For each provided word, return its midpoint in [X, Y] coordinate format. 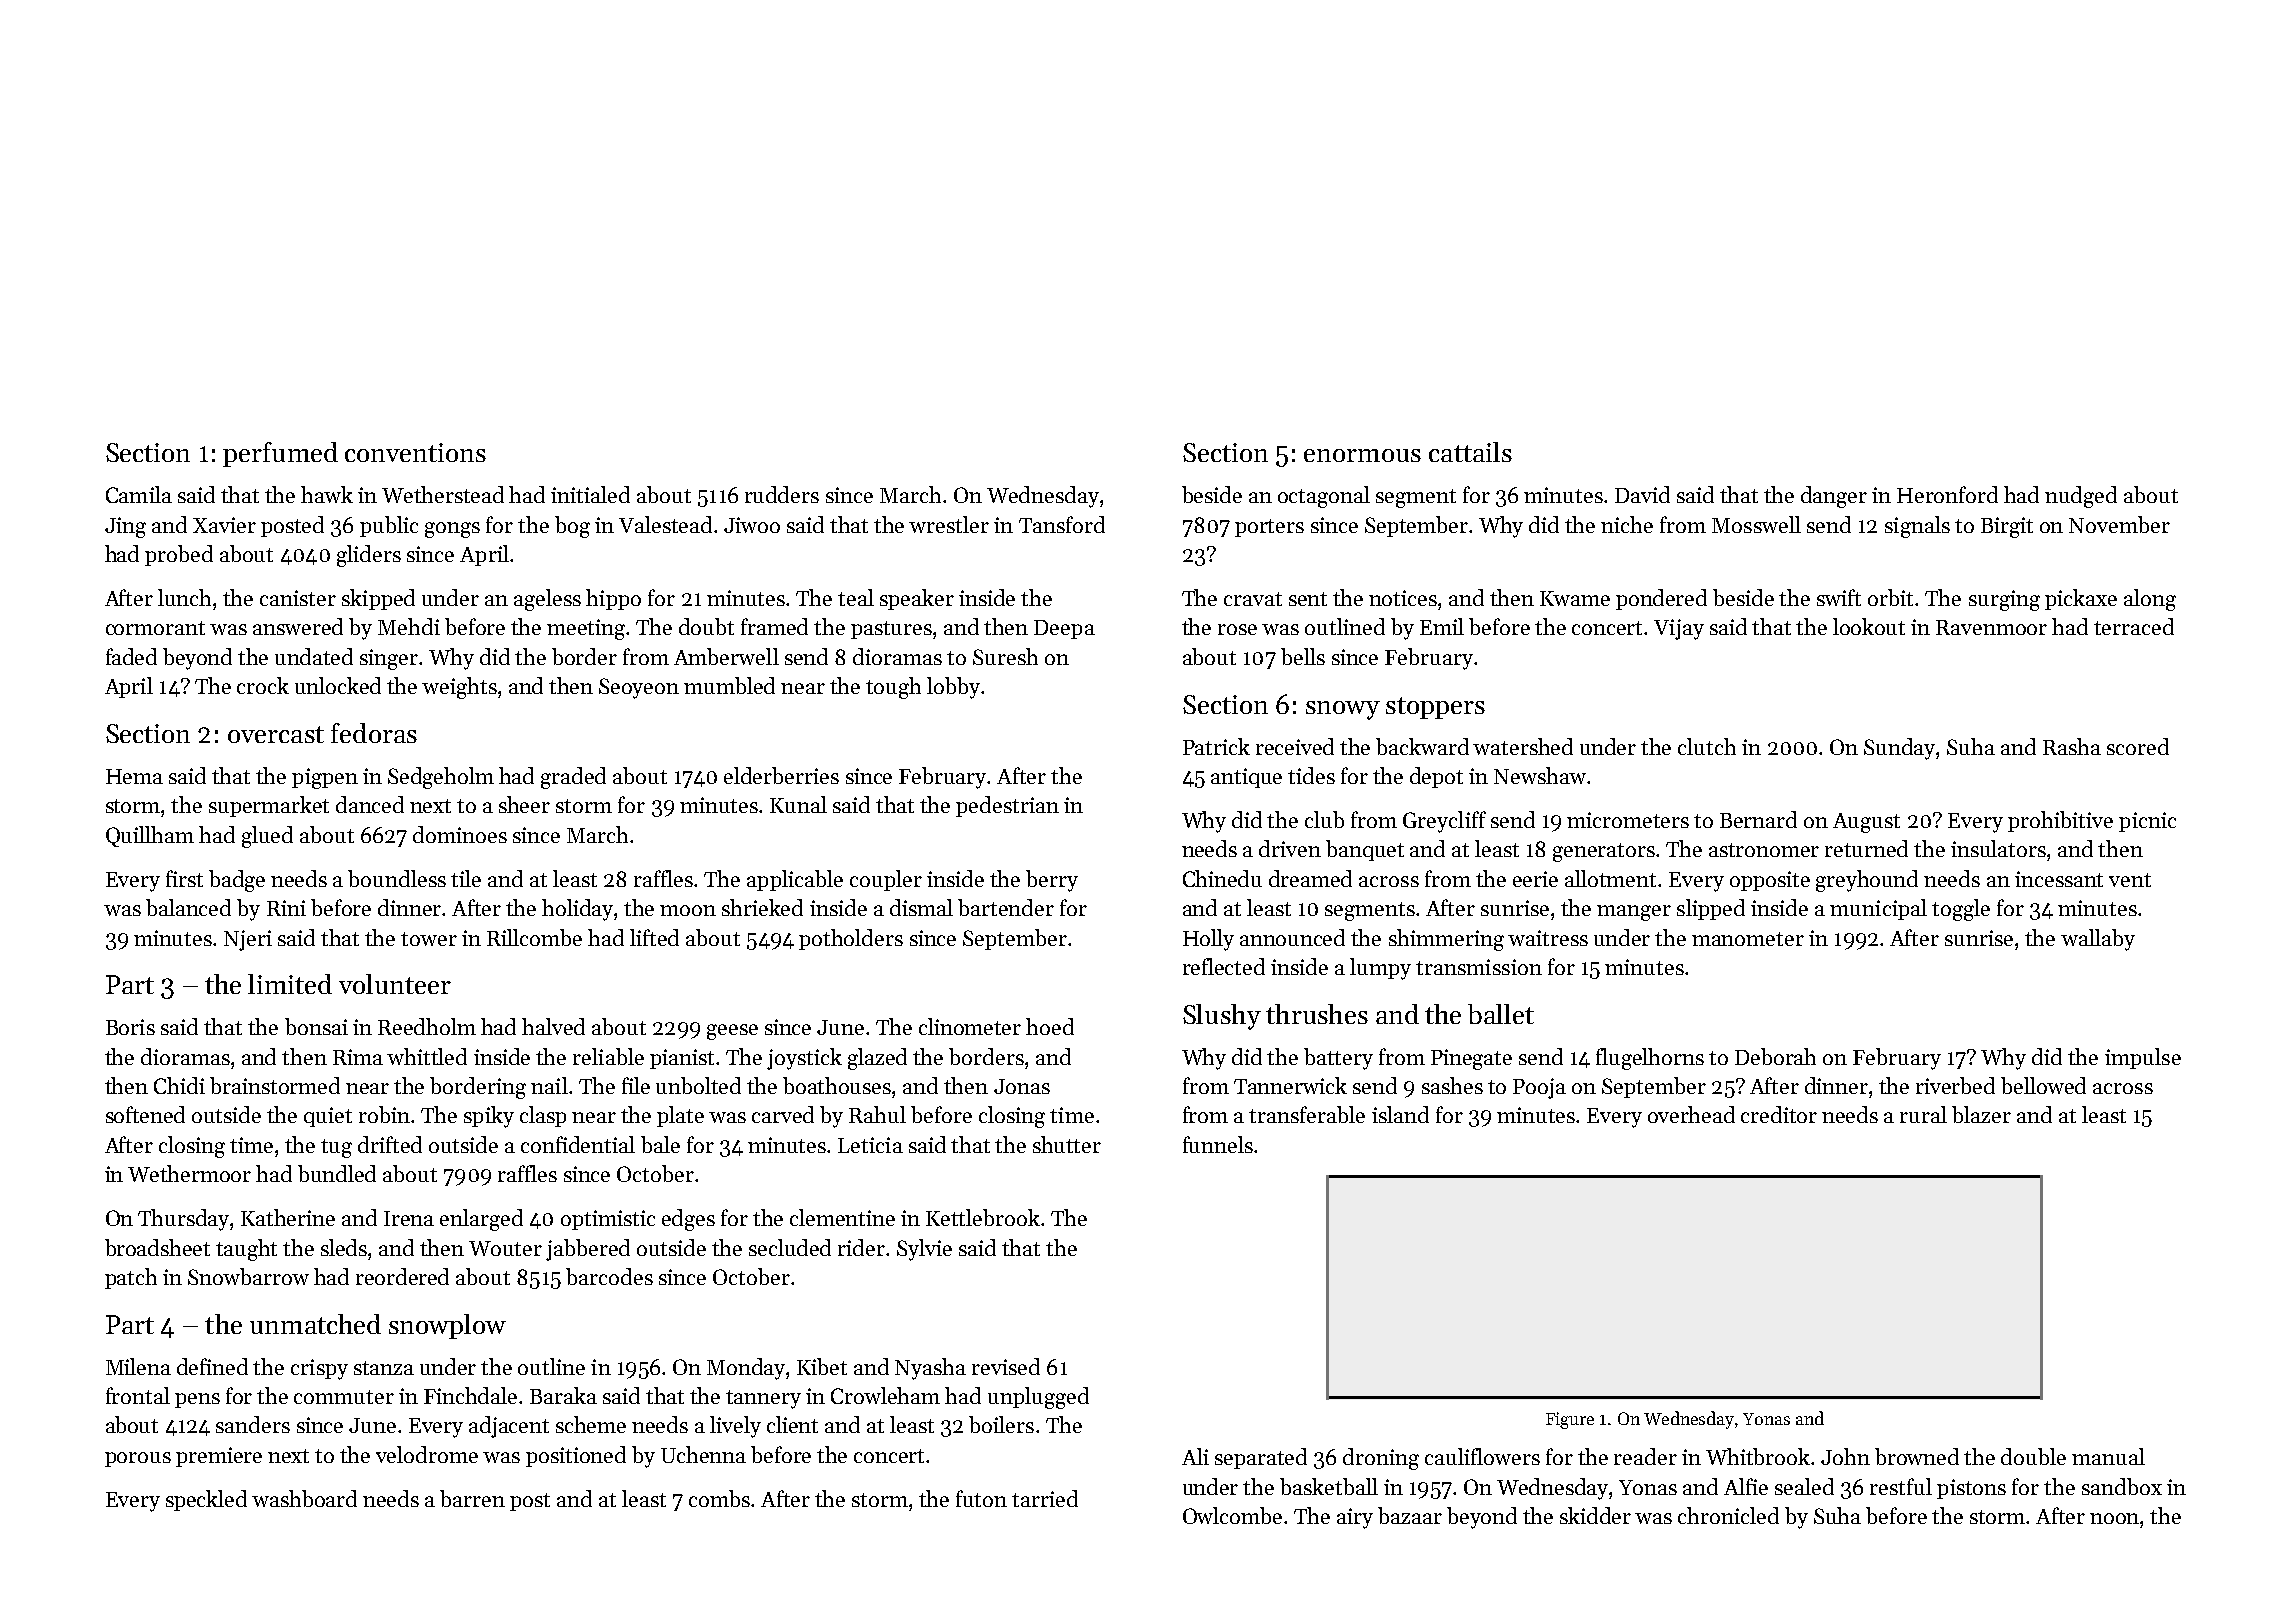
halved [553, 1026]
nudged [2081, 497]
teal [856, 597]
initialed [590, 494]
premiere [219, 1457]
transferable [1307, 1114]
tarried [1045, 1498]
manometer [1748, 939]
